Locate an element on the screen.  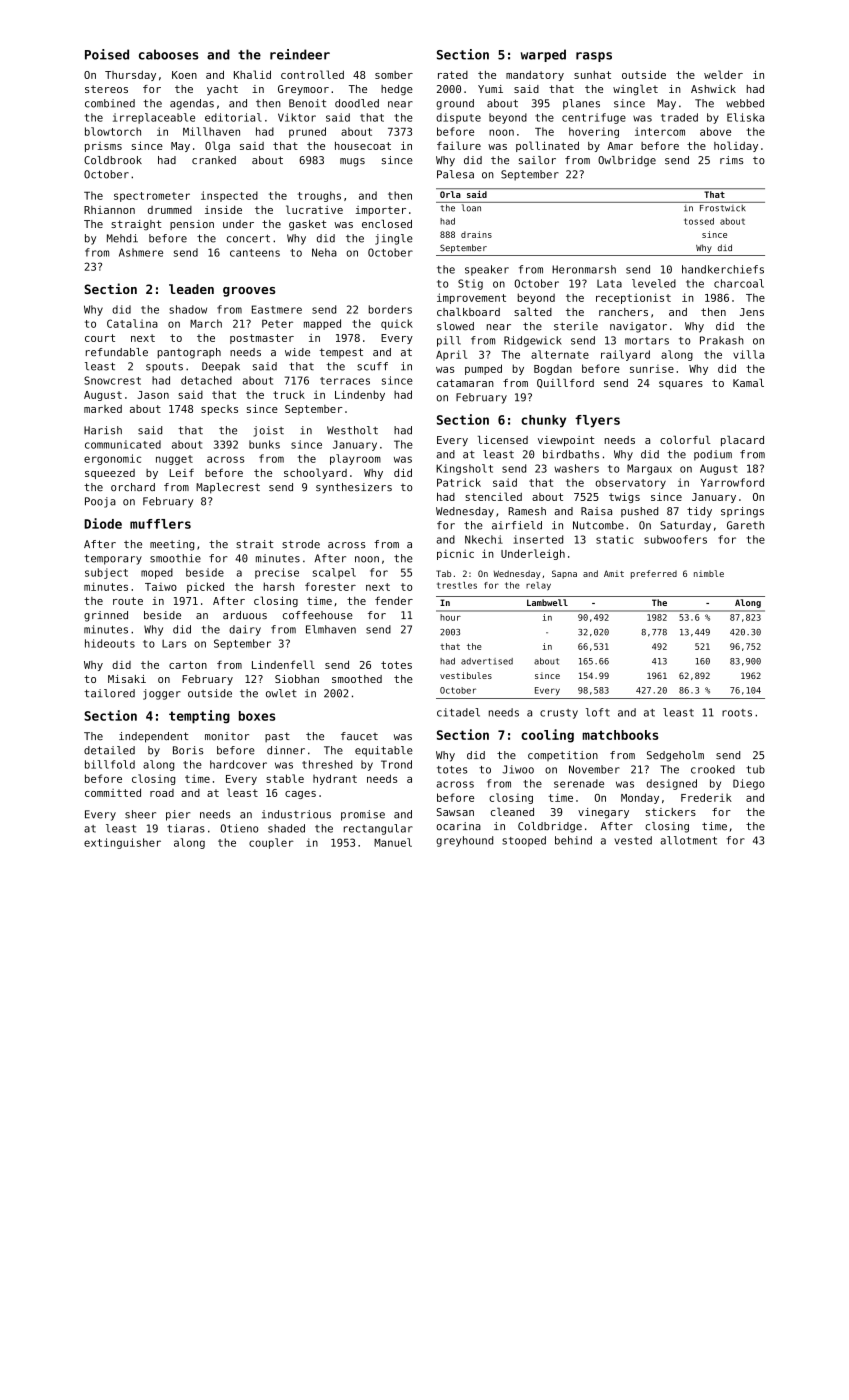
shadow is located at coordinates (188, 309).
